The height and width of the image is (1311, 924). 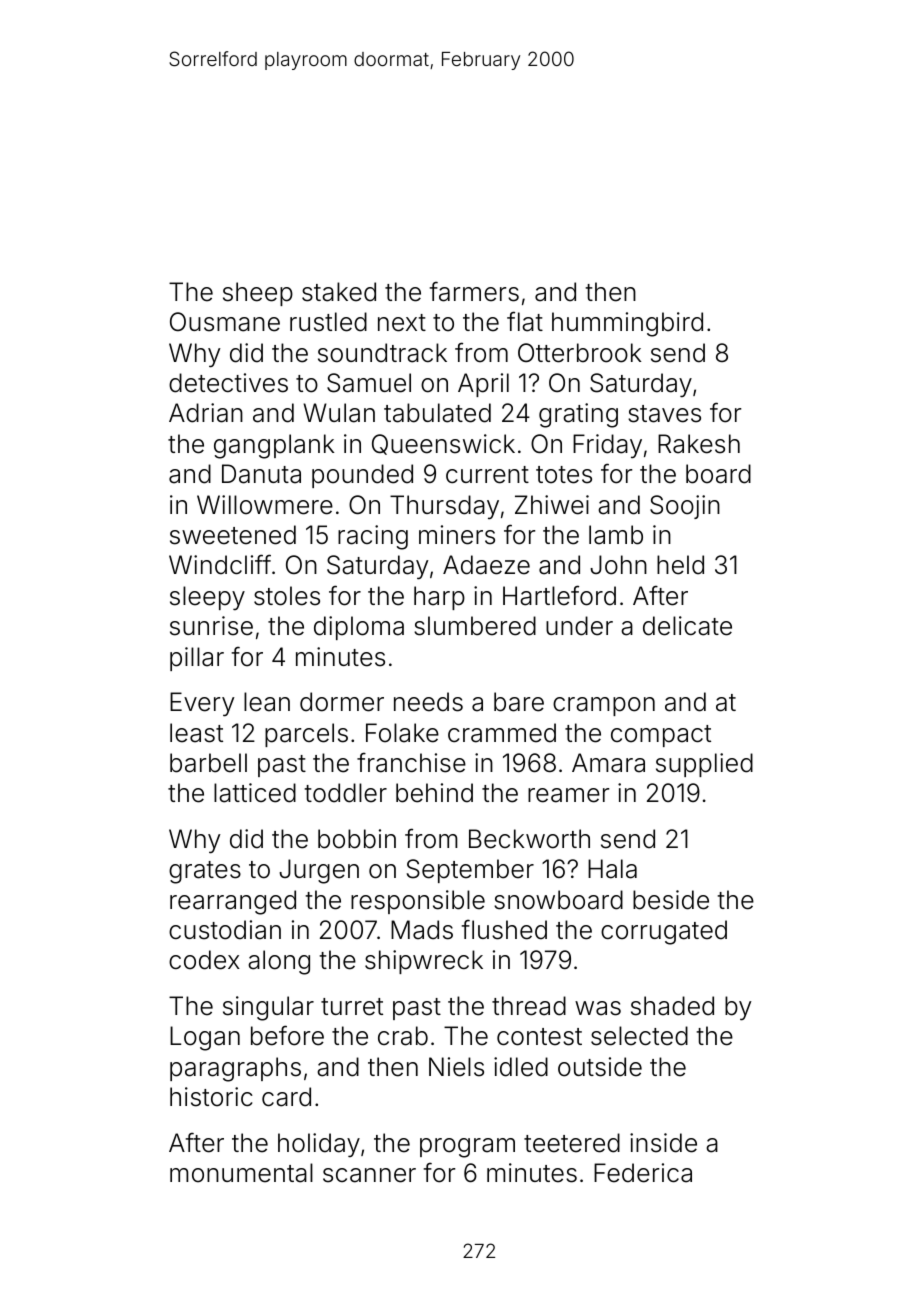 What do you see at coordinates (627, 324) in the image?
I see `hummingbird` at bounding box center [627, 324].
